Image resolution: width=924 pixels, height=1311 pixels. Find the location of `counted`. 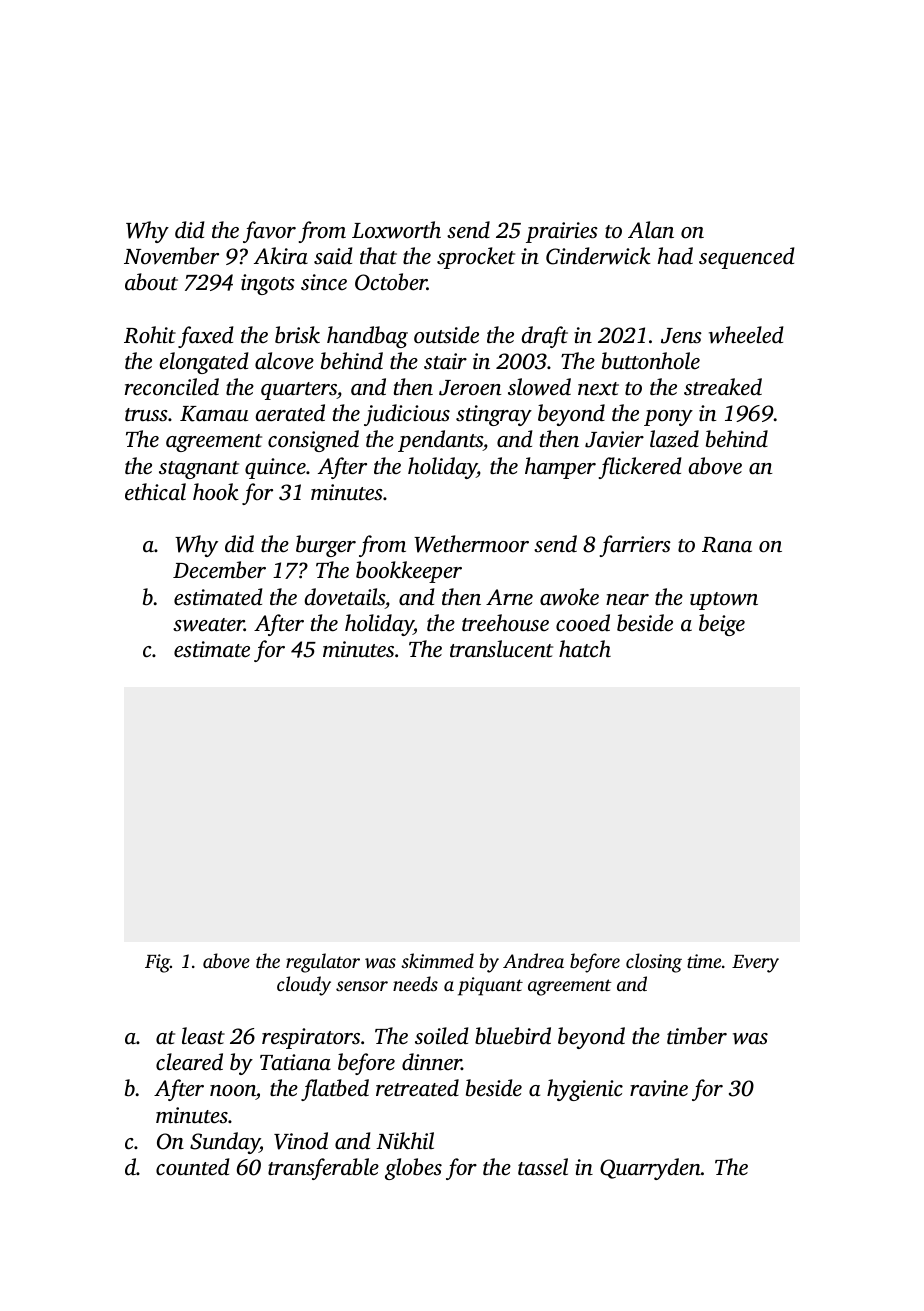

counted is located at coordinates (192, 1167).
